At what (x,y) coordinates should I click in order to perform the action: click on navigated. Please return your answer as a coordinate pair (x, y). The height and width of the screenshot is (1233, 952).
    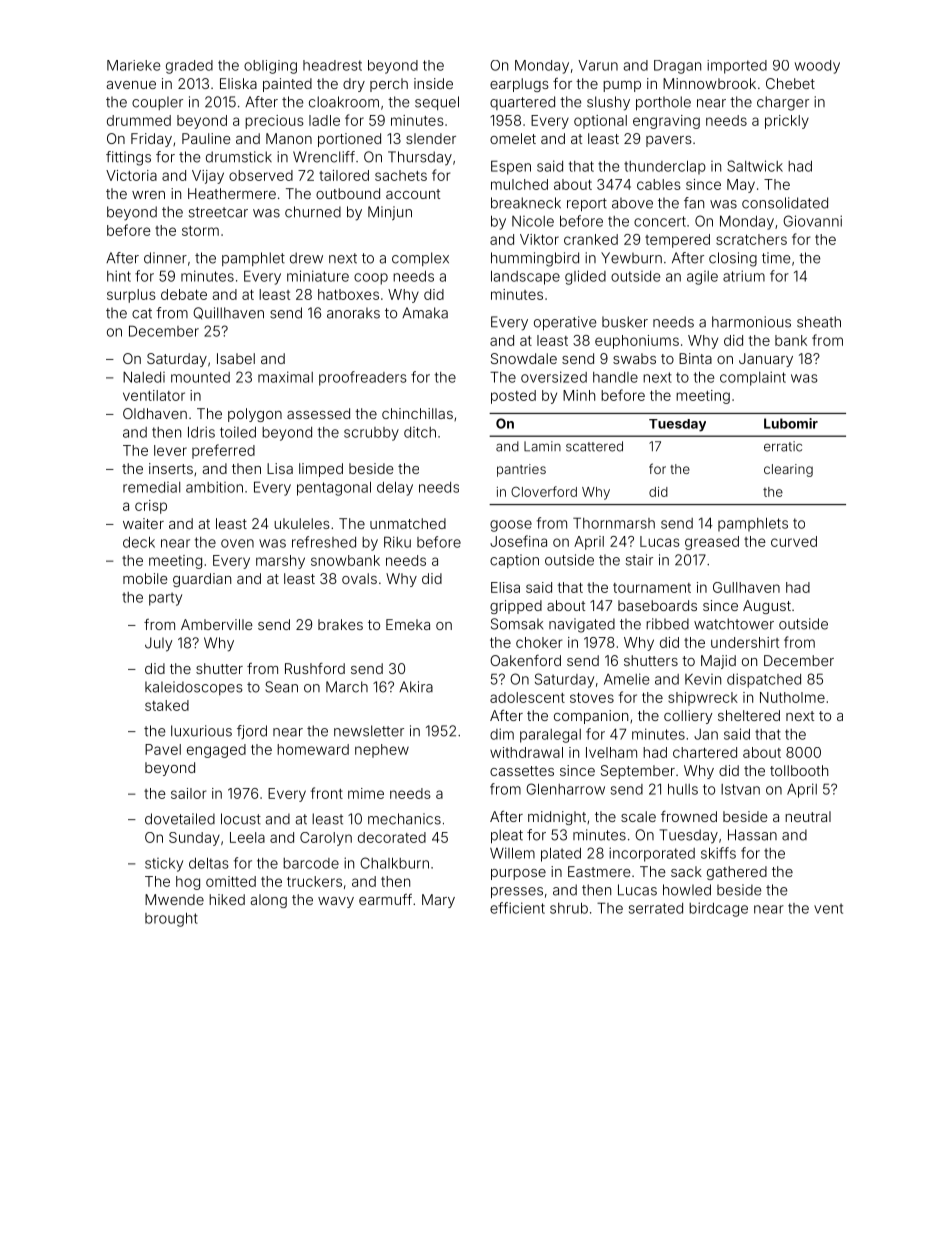
    Looking at the image, I should click on (582, 625).
